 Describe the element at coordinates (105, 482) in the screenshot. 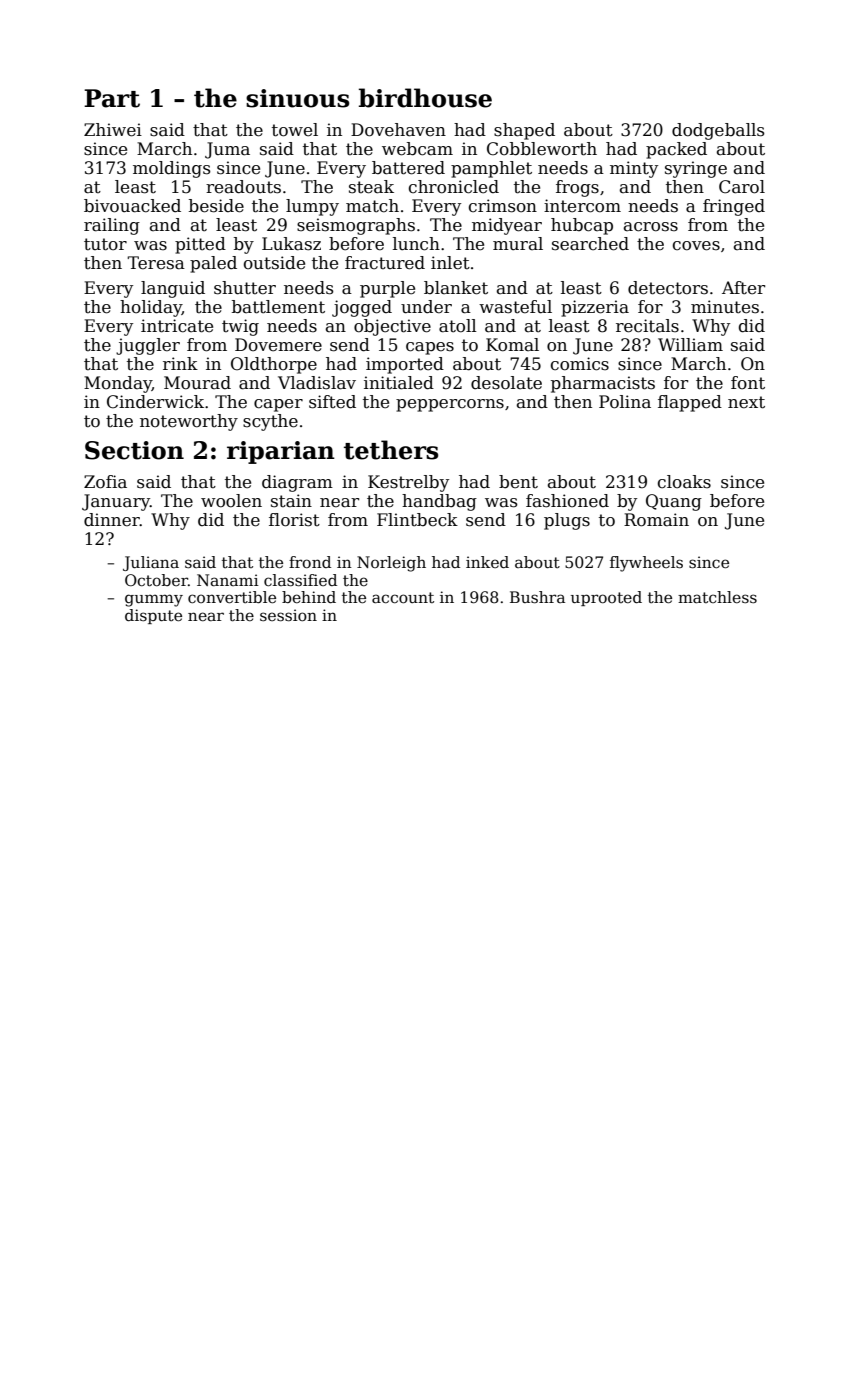

I see `Zofia` at that location.
